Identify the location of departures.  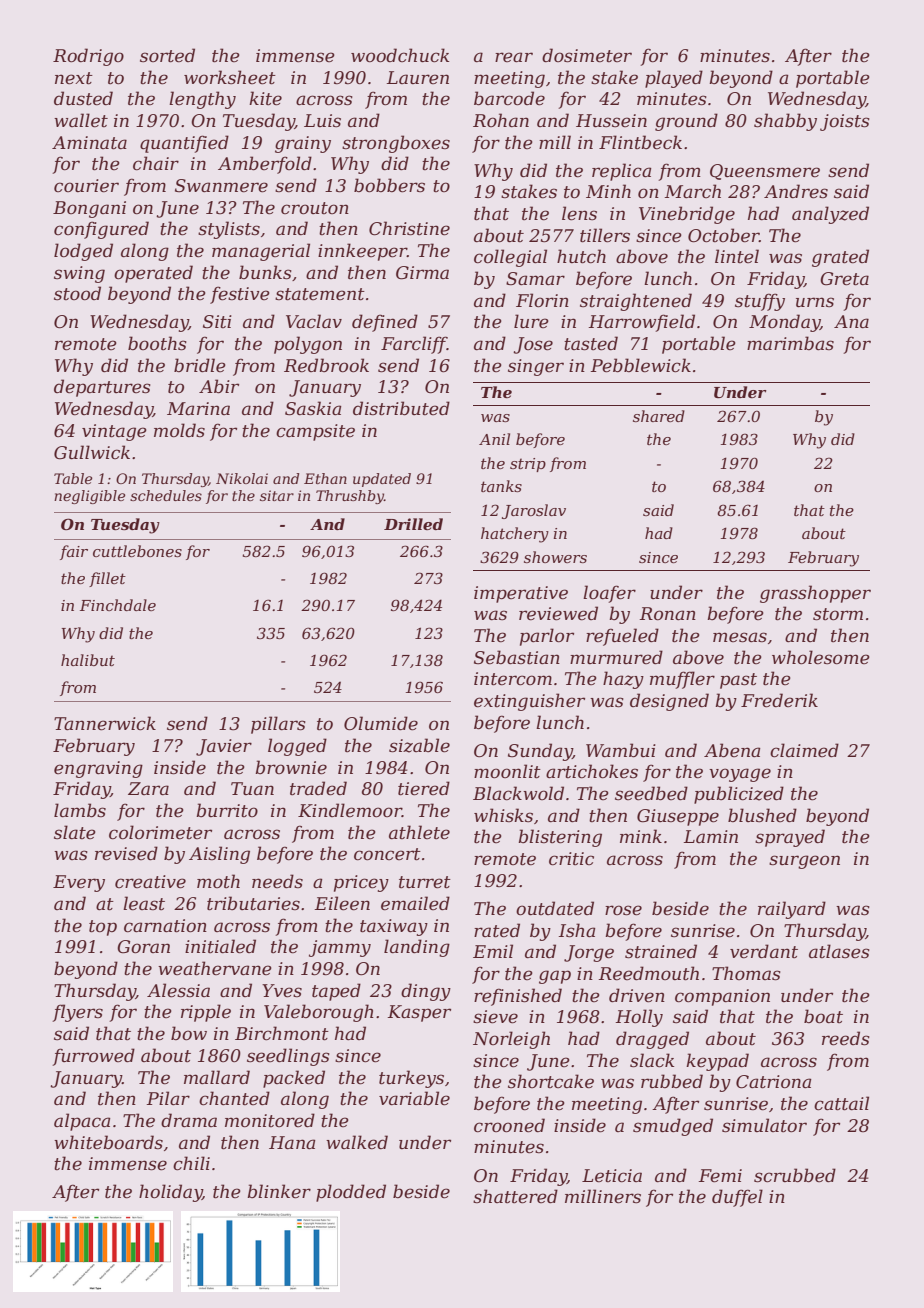
(102, 388).
